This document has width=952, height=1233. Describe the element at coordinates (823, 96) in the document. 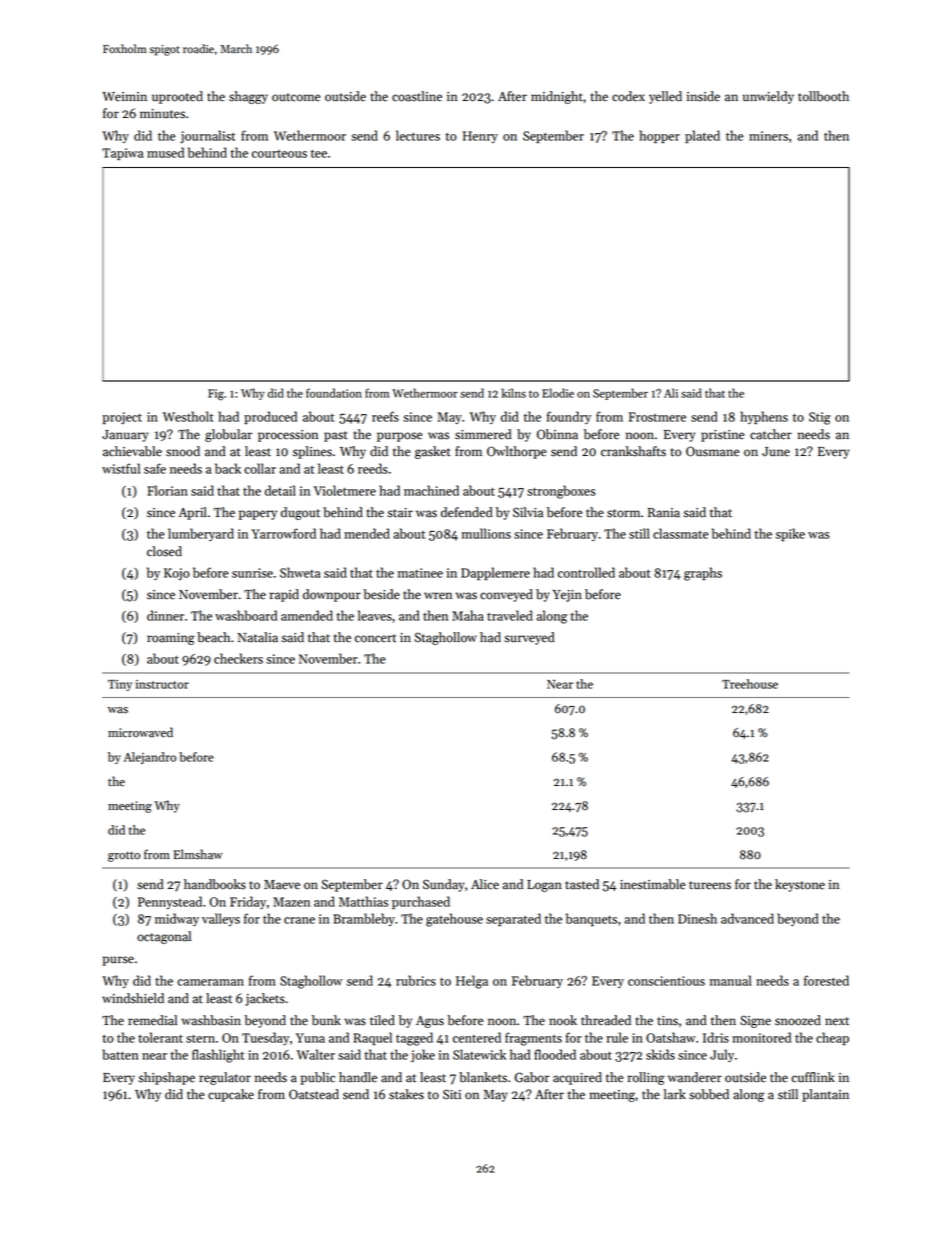

I see `tollbooth` at that location.
